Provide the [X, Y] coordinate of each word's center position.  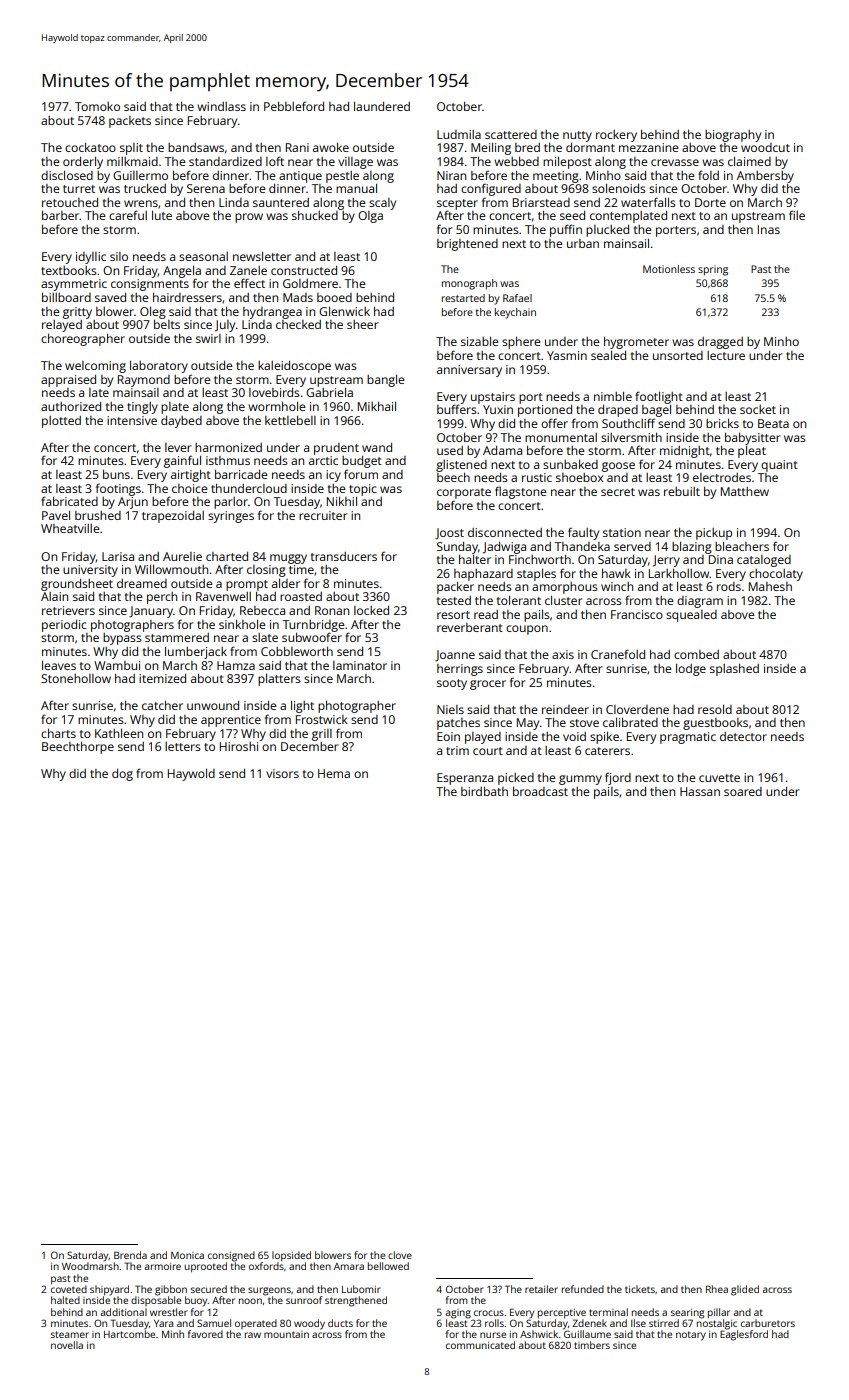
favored [205, 1334]
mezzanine [649, 147]
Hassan [700, 791]
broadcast [540, 791]
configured [491, 189]
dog [122, 775]
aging [458, 1314]
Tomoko [97, 106]
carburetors [768, 1323]
